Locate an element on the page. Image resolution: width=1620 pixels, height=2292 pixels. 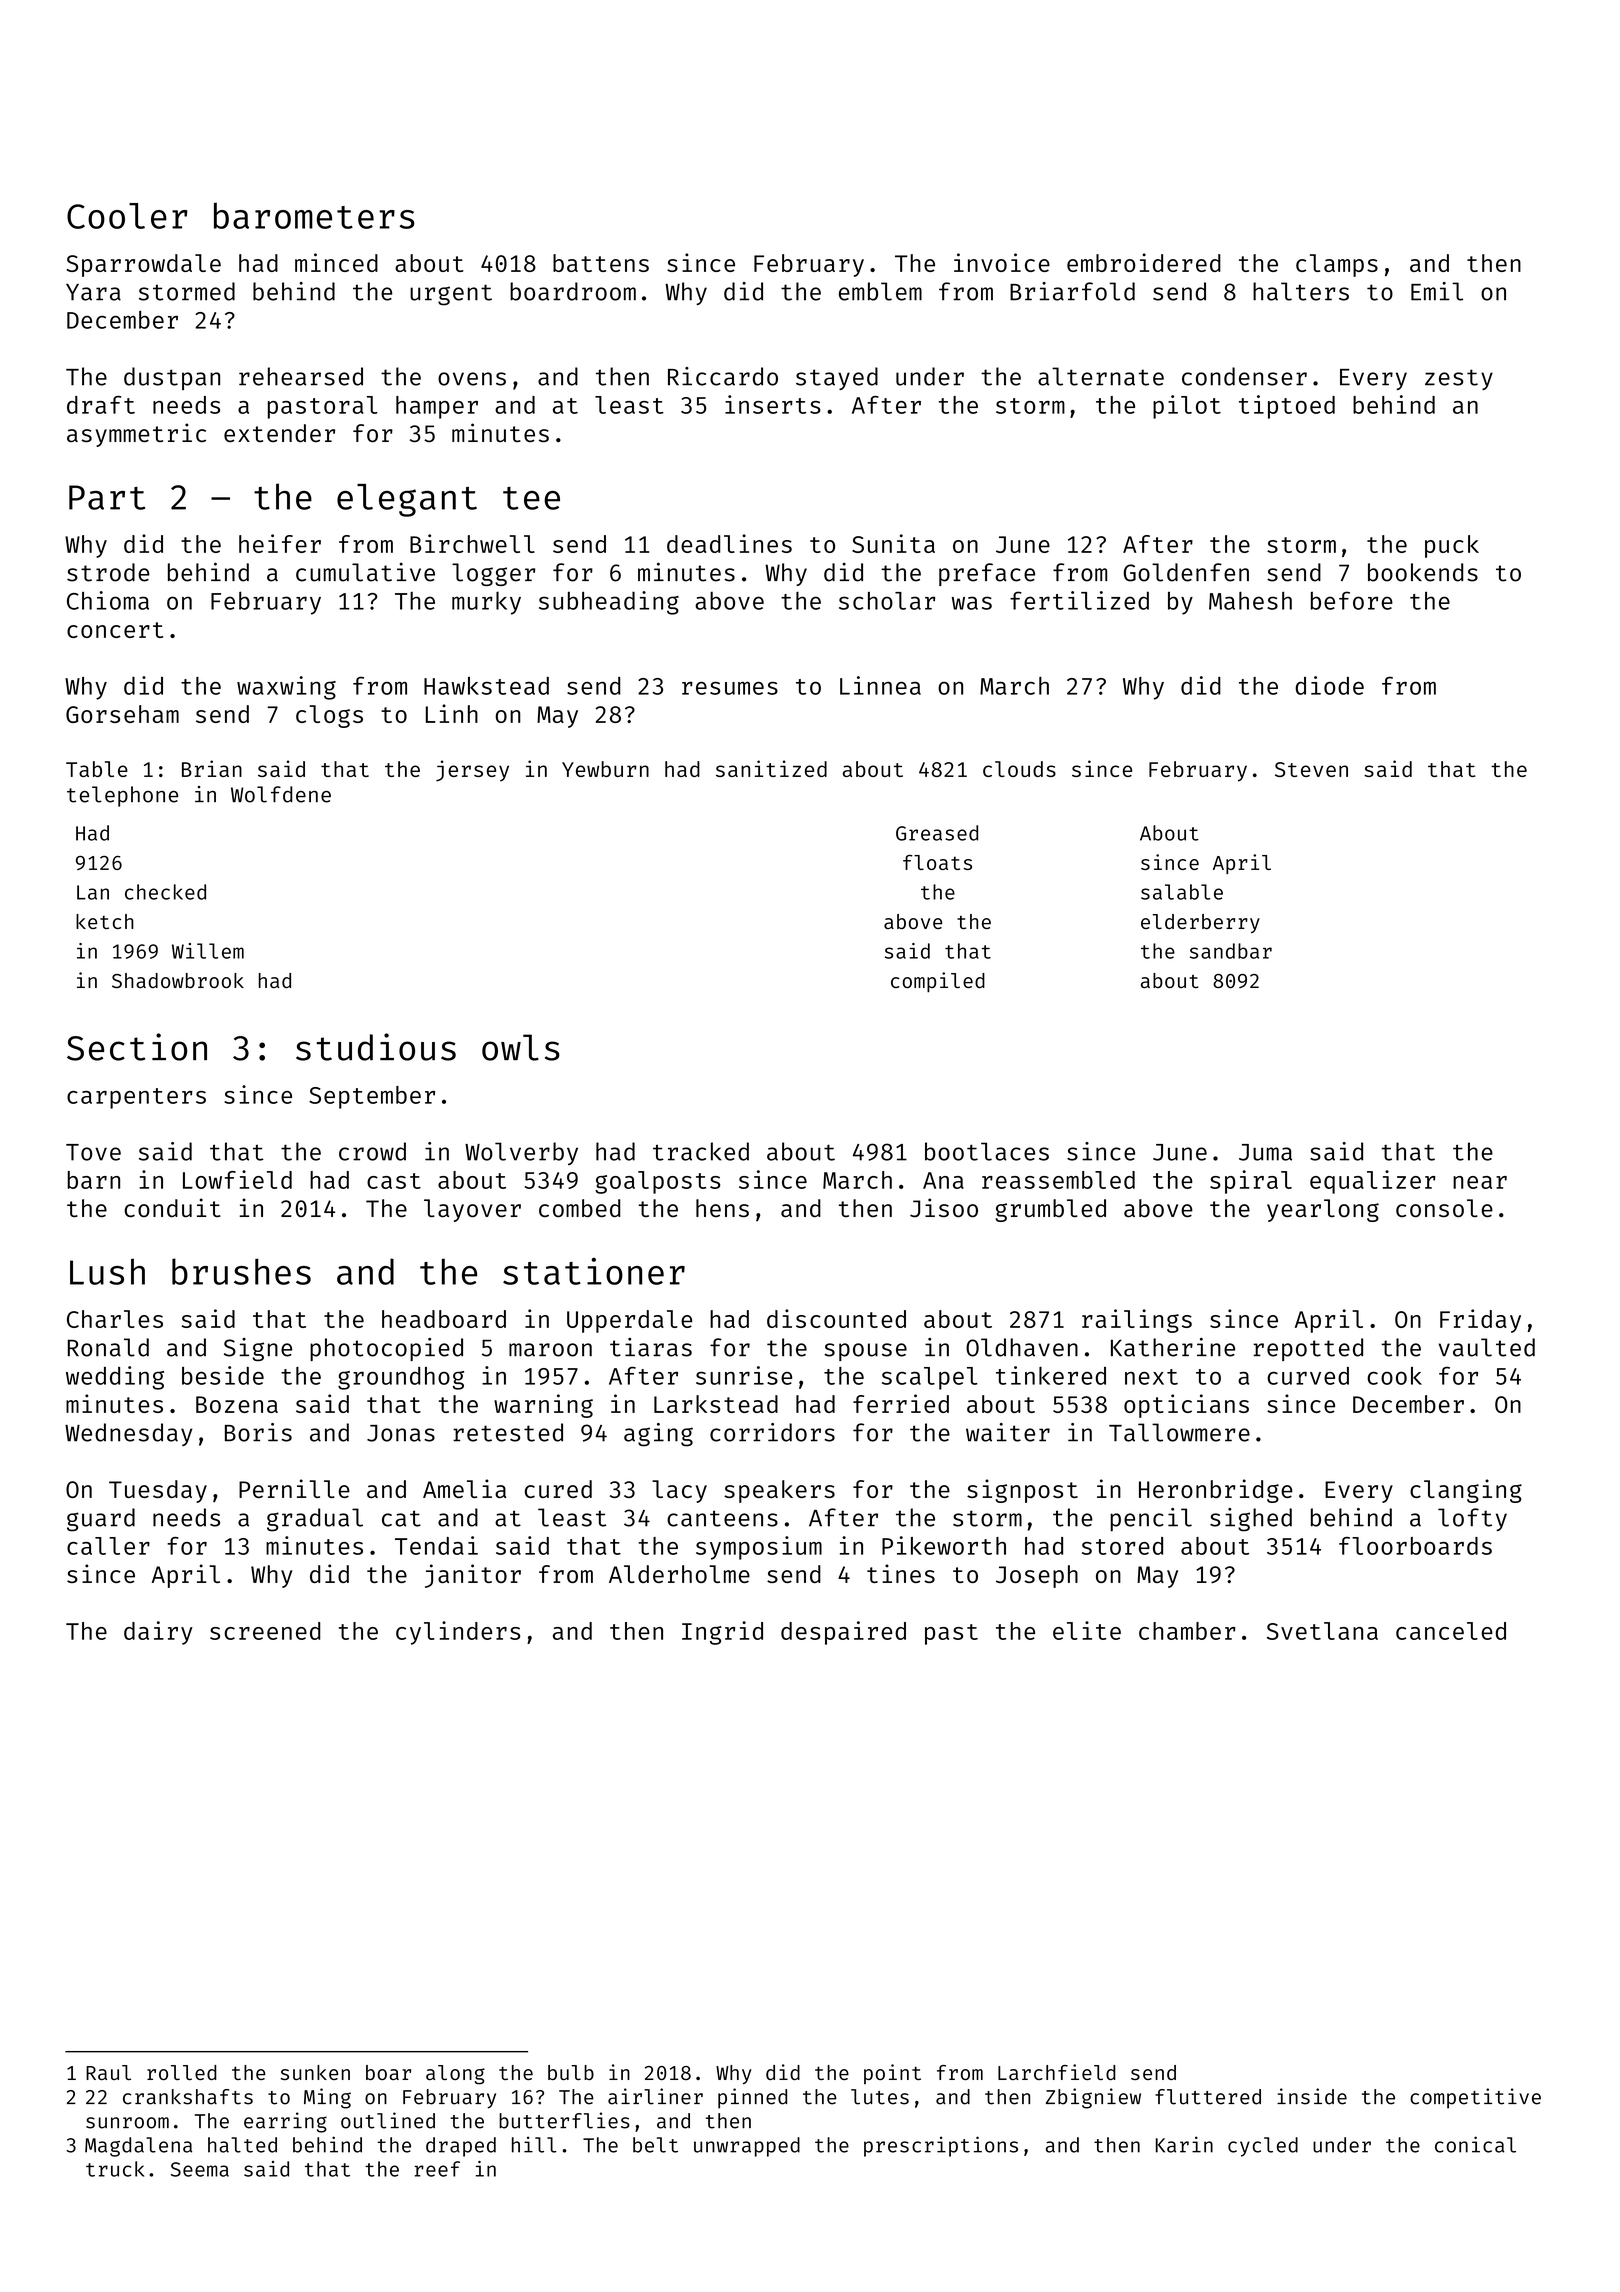
Wednesday is located at coordinates (129, 1434).
